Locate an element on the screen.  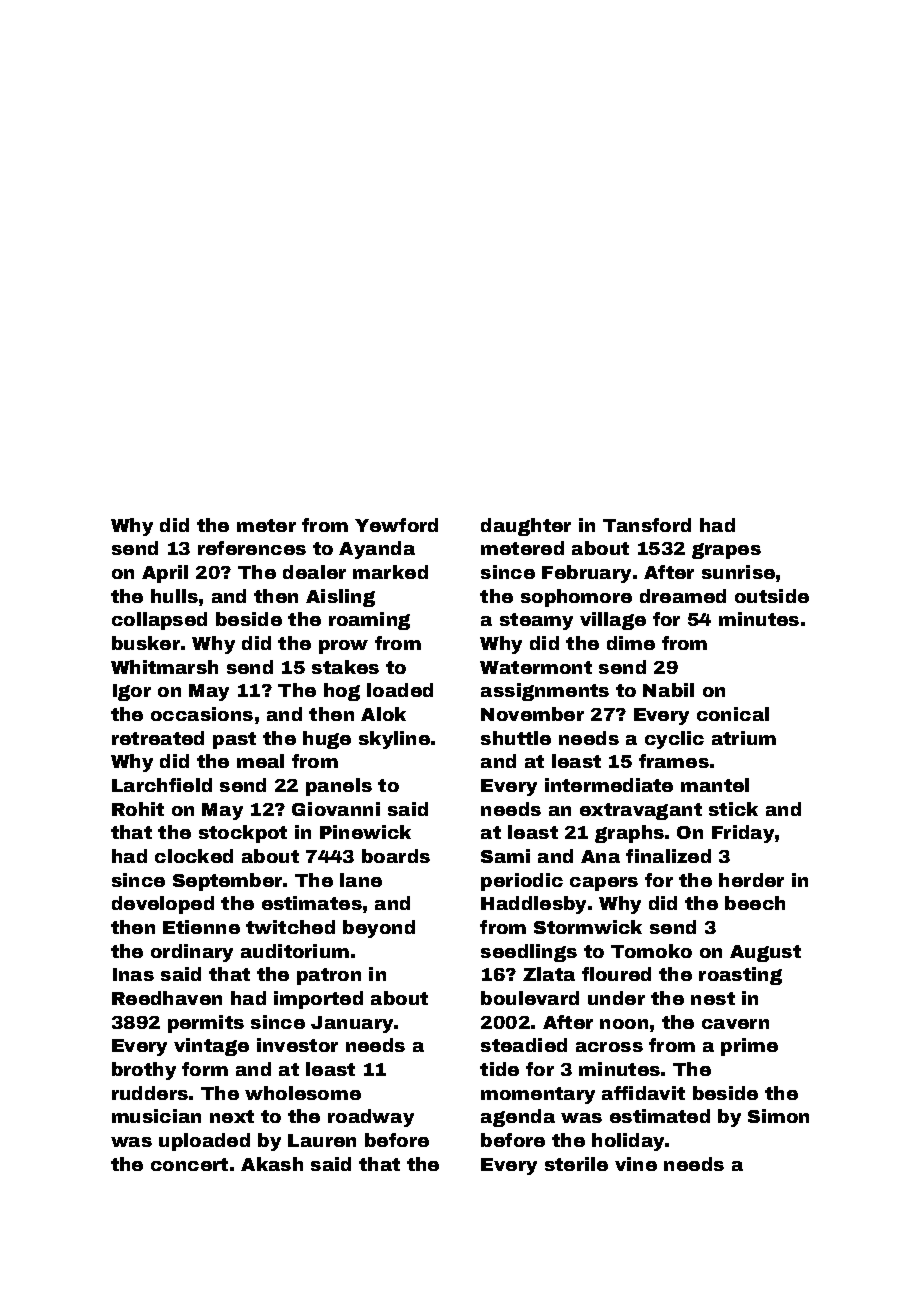
herder is located at coordinates (751, 880).
